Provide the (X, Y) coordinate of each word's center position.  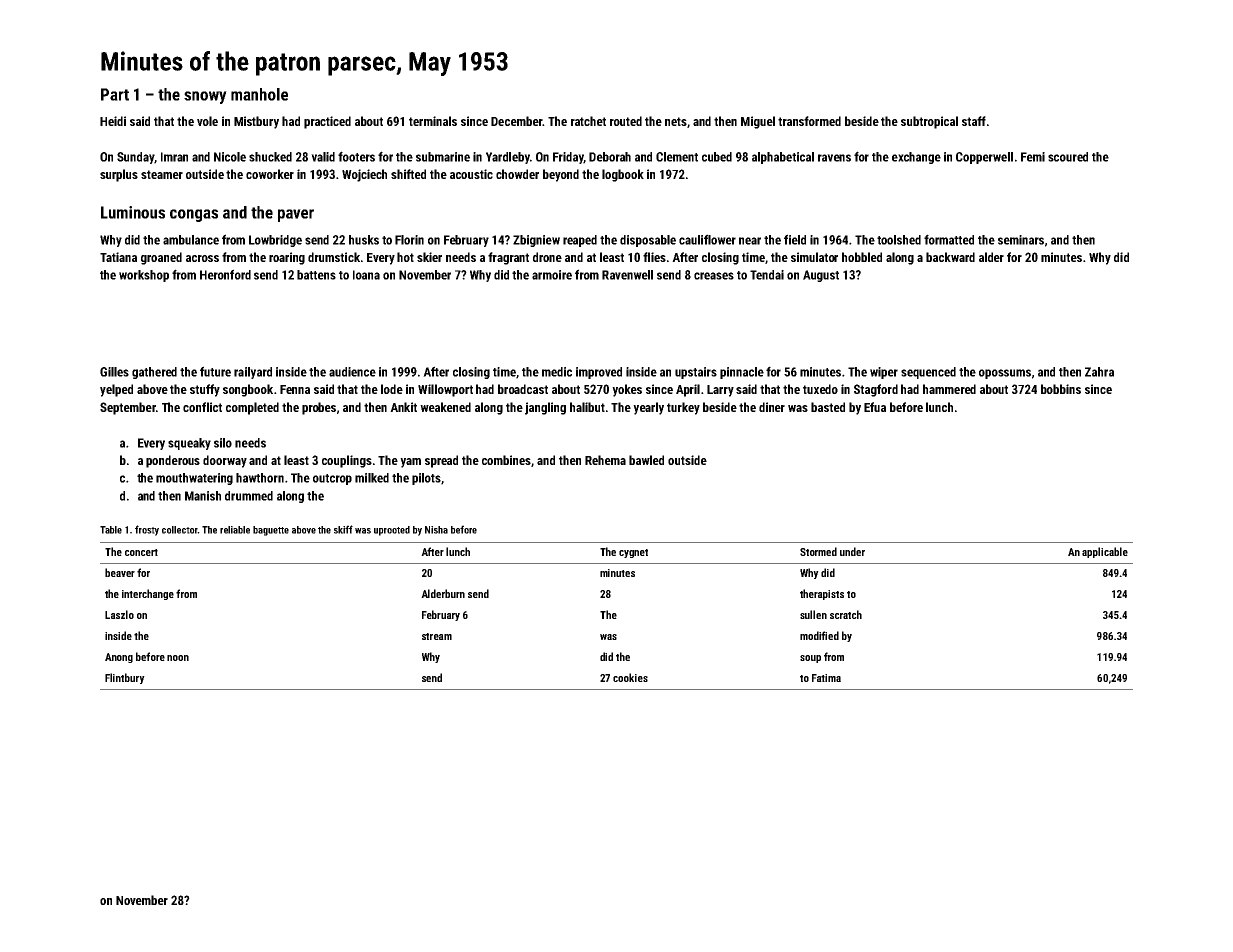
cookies (630, 677)
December (516, 121)
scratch (846, 614)
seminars (1021, 240)
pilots (426, 479)
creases (714, 276)
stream (437, 636)
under (852, 551)
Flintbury (125, 678)
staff (974, 121)
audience (352, 372)
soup (810, 659)
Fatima (826, 678)
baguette (271, 531)
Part (115, 94)
